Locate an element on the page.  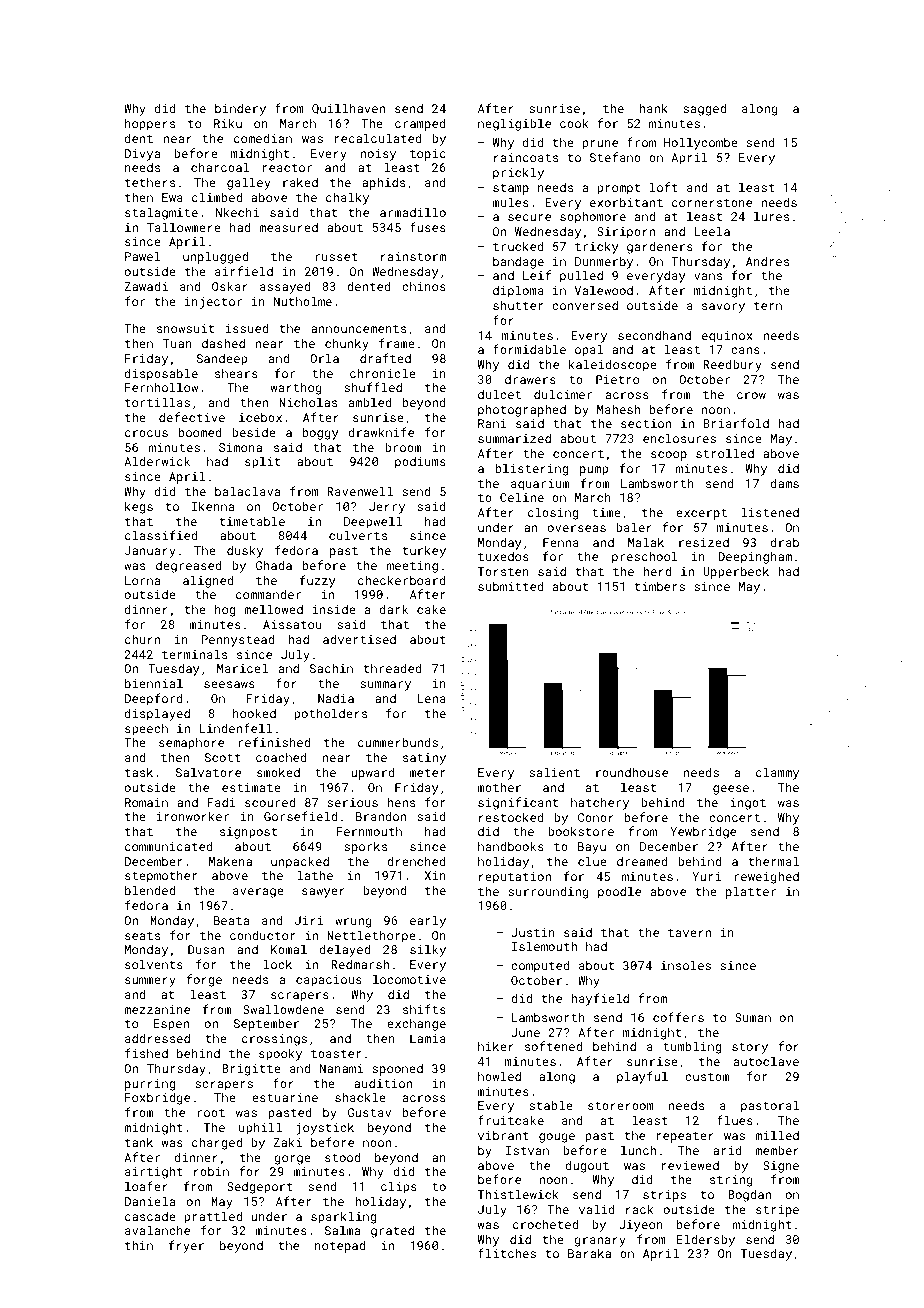
roundhouse is located at coordinates (632, 772).
